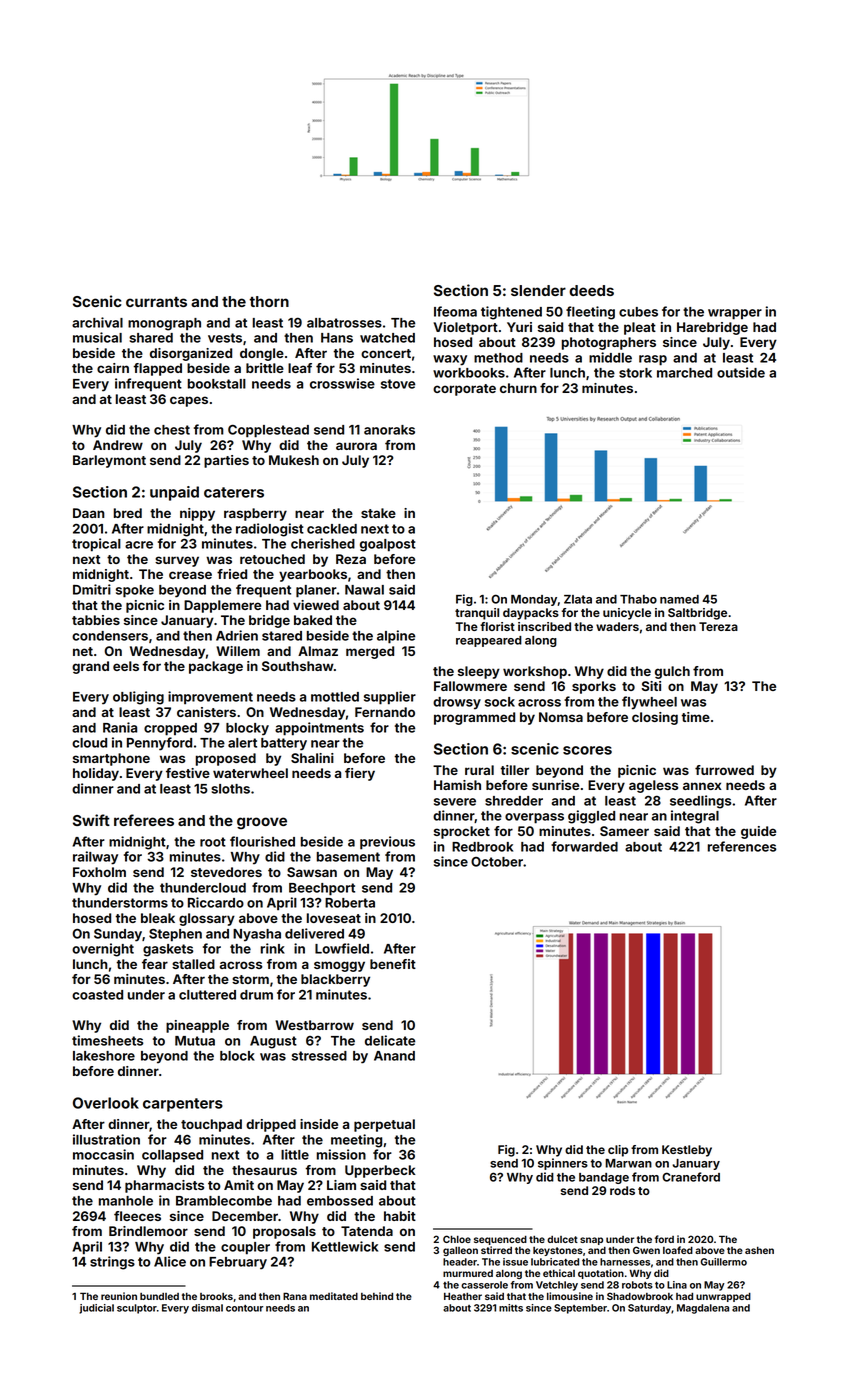 Image resolution: width=849 pixels, height=1400 pixels. What do you see at coordinates (531, 614) in the document?
I see `daypacks` at bounding box center [531, 614].
